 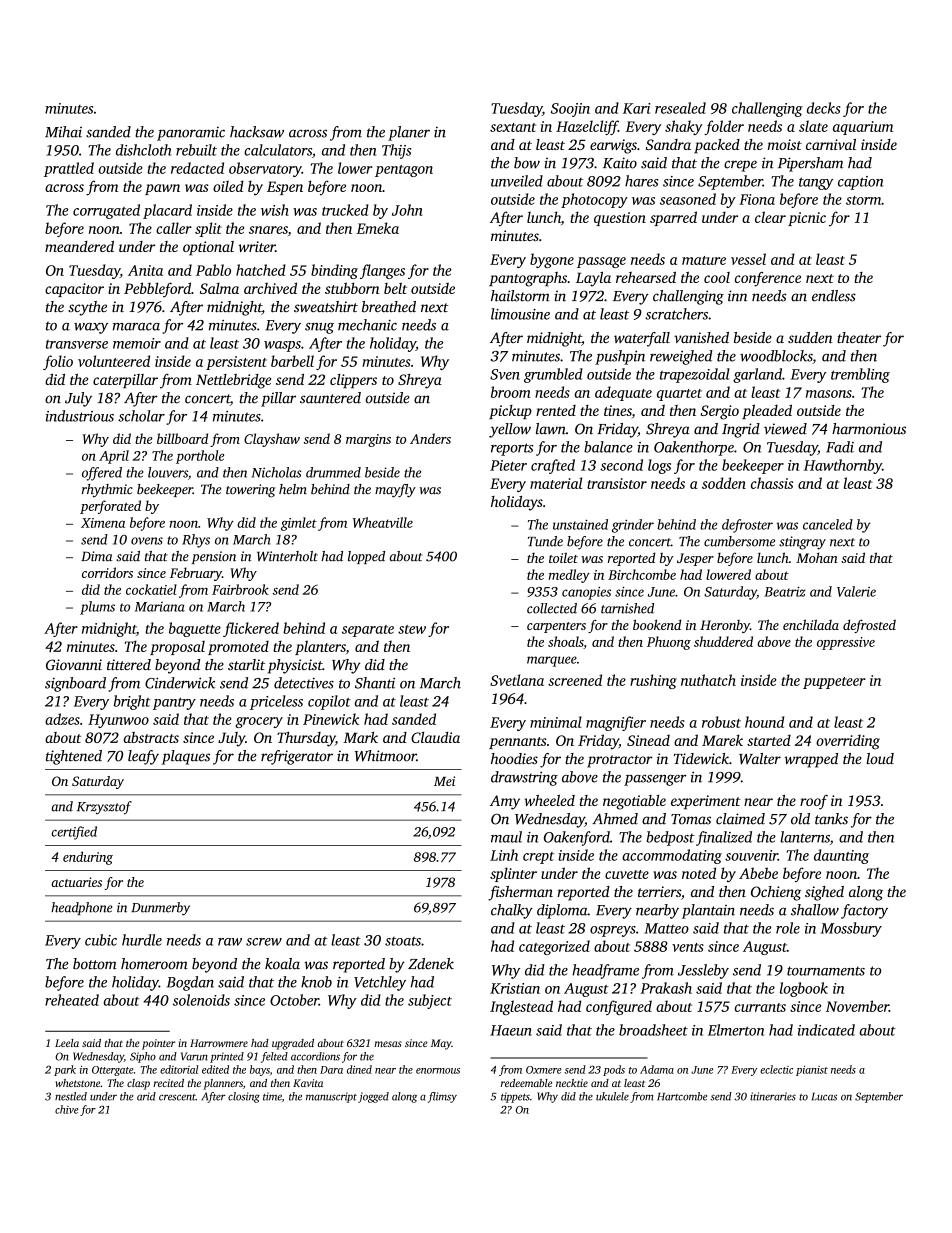 What do you see at coordinates (657, 624) in the page?
I see `bookend` at bounding box center [657, 624].
